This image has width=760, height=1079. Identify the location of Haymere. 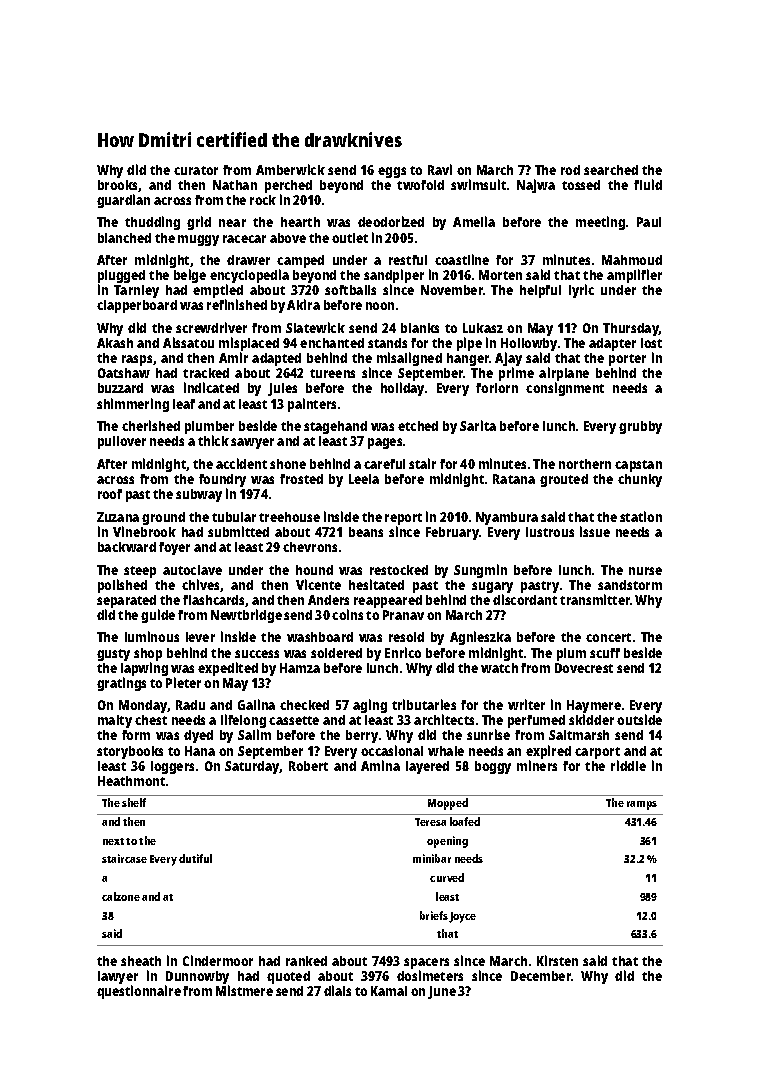
(594, 707).
